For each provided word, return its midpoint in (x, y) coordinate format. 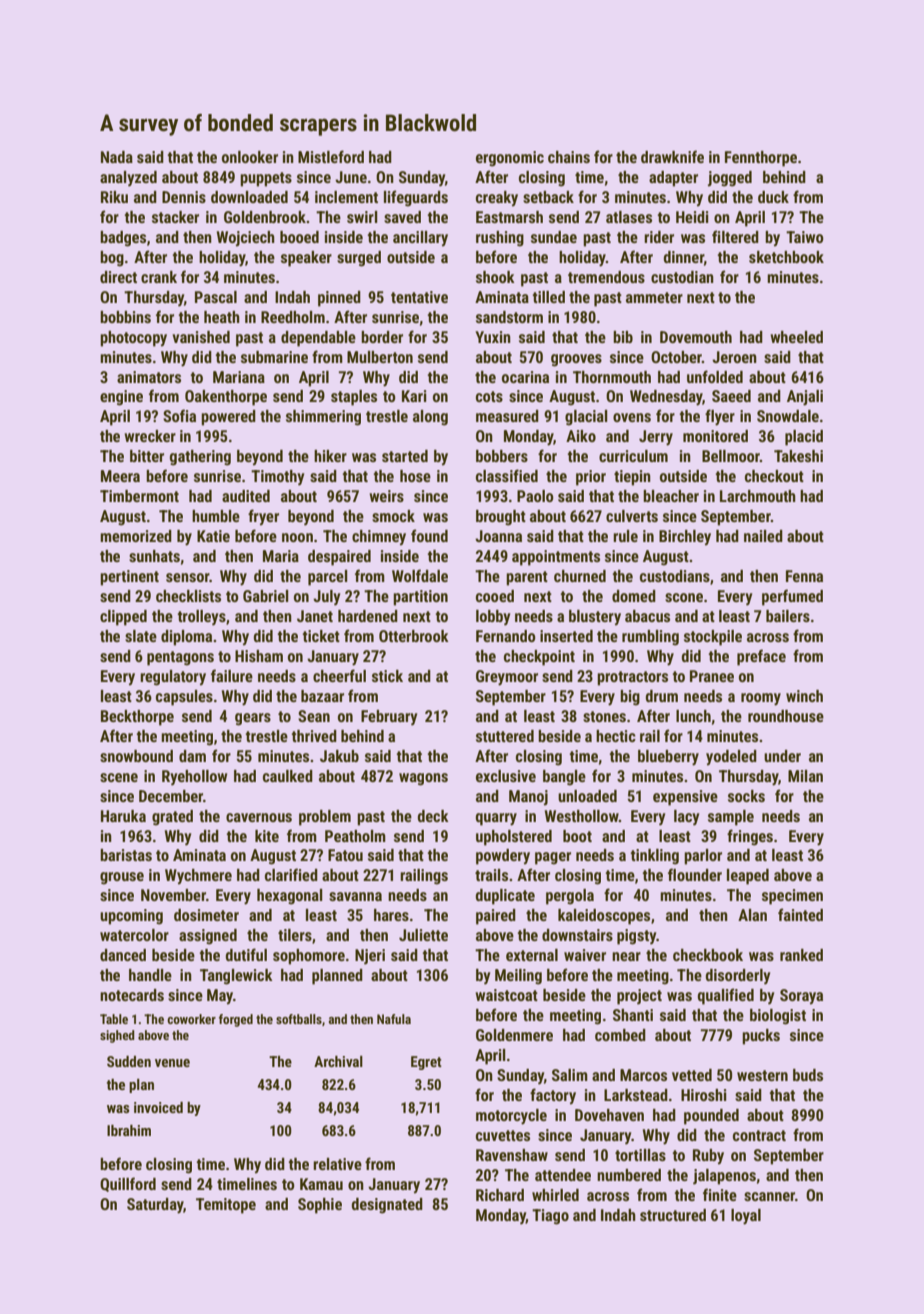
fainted (800, 914)
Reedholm (293, 317)
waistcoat (506, 995)
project (639, 997)
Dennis (184, 197)
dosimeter (206, 915)
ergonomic (510, 159)
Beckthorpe (137, 718)
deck (433, 816)
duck (773, 197)
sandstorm (509, 317)
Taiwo (805, 237)
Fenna (804, 576)
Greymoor (507, 678)
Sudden (129, 1061)
